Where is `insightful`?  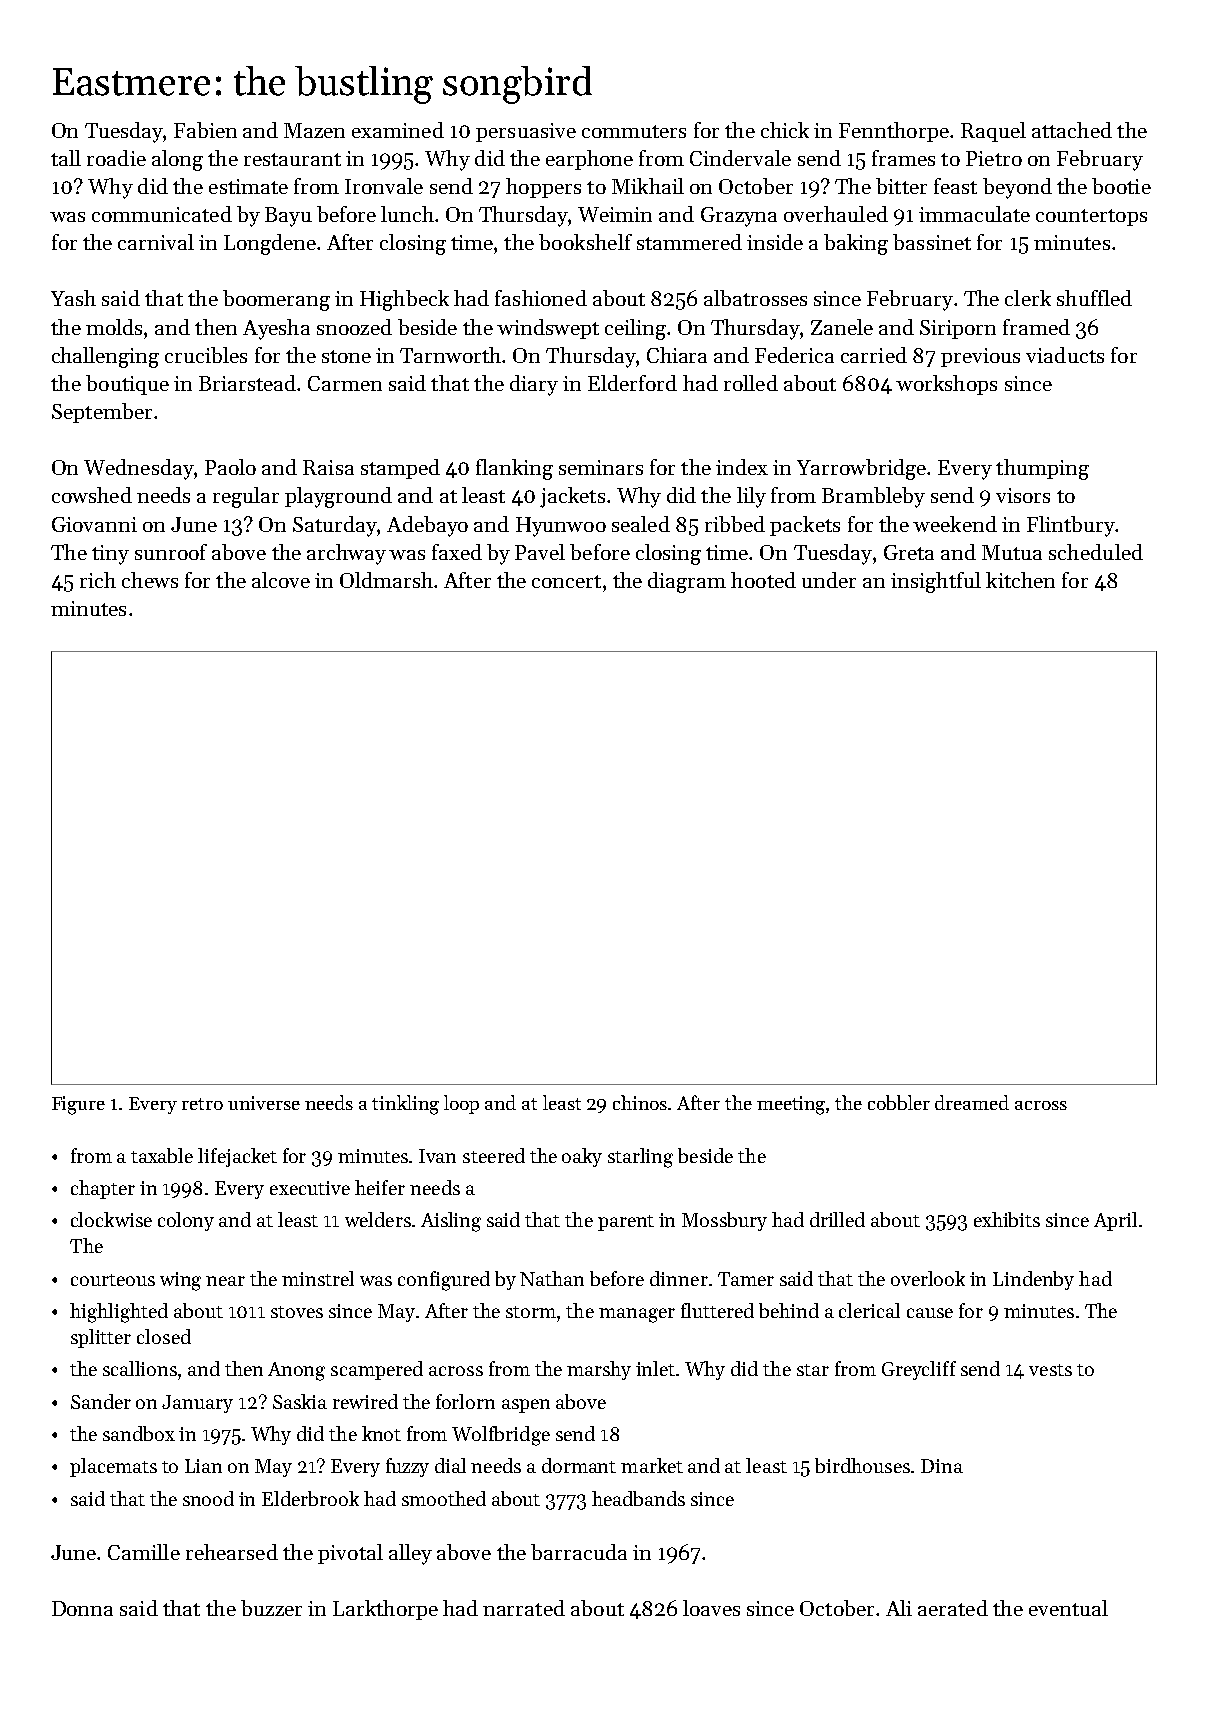 insightful is located at coordinates (936, 582).
